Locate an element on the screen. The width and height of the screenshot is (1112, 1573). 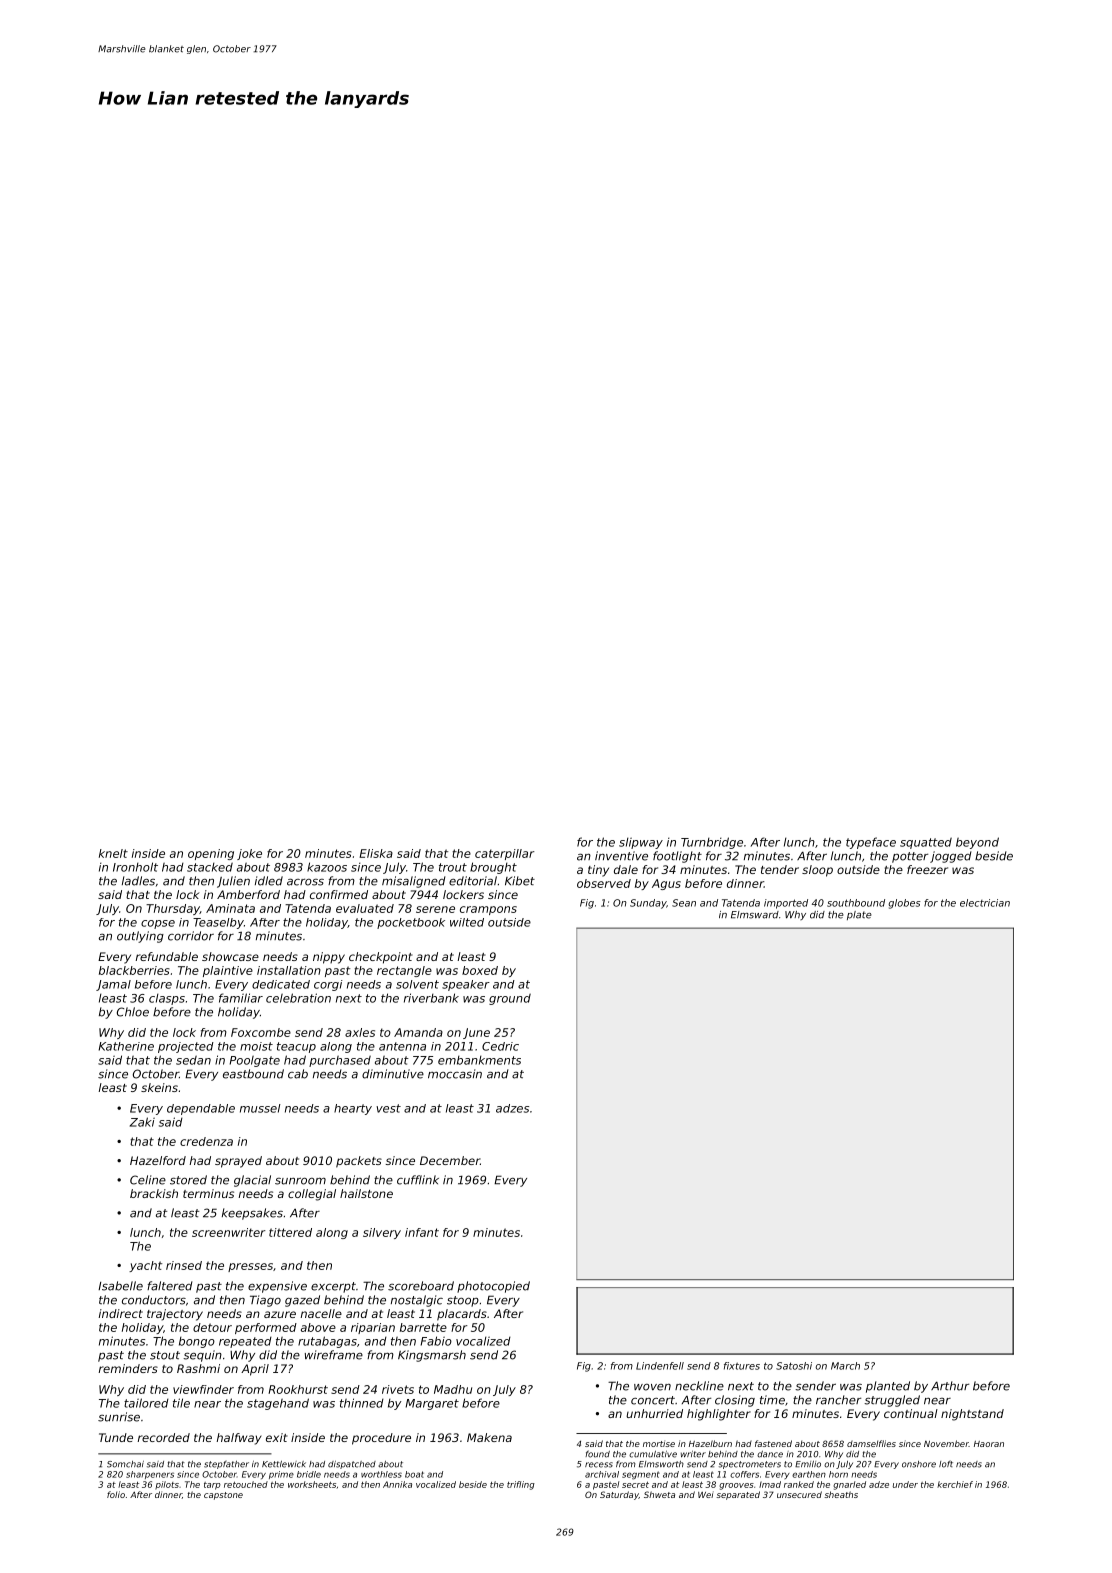
Turnbridge is located at coordinates (712, 843).
